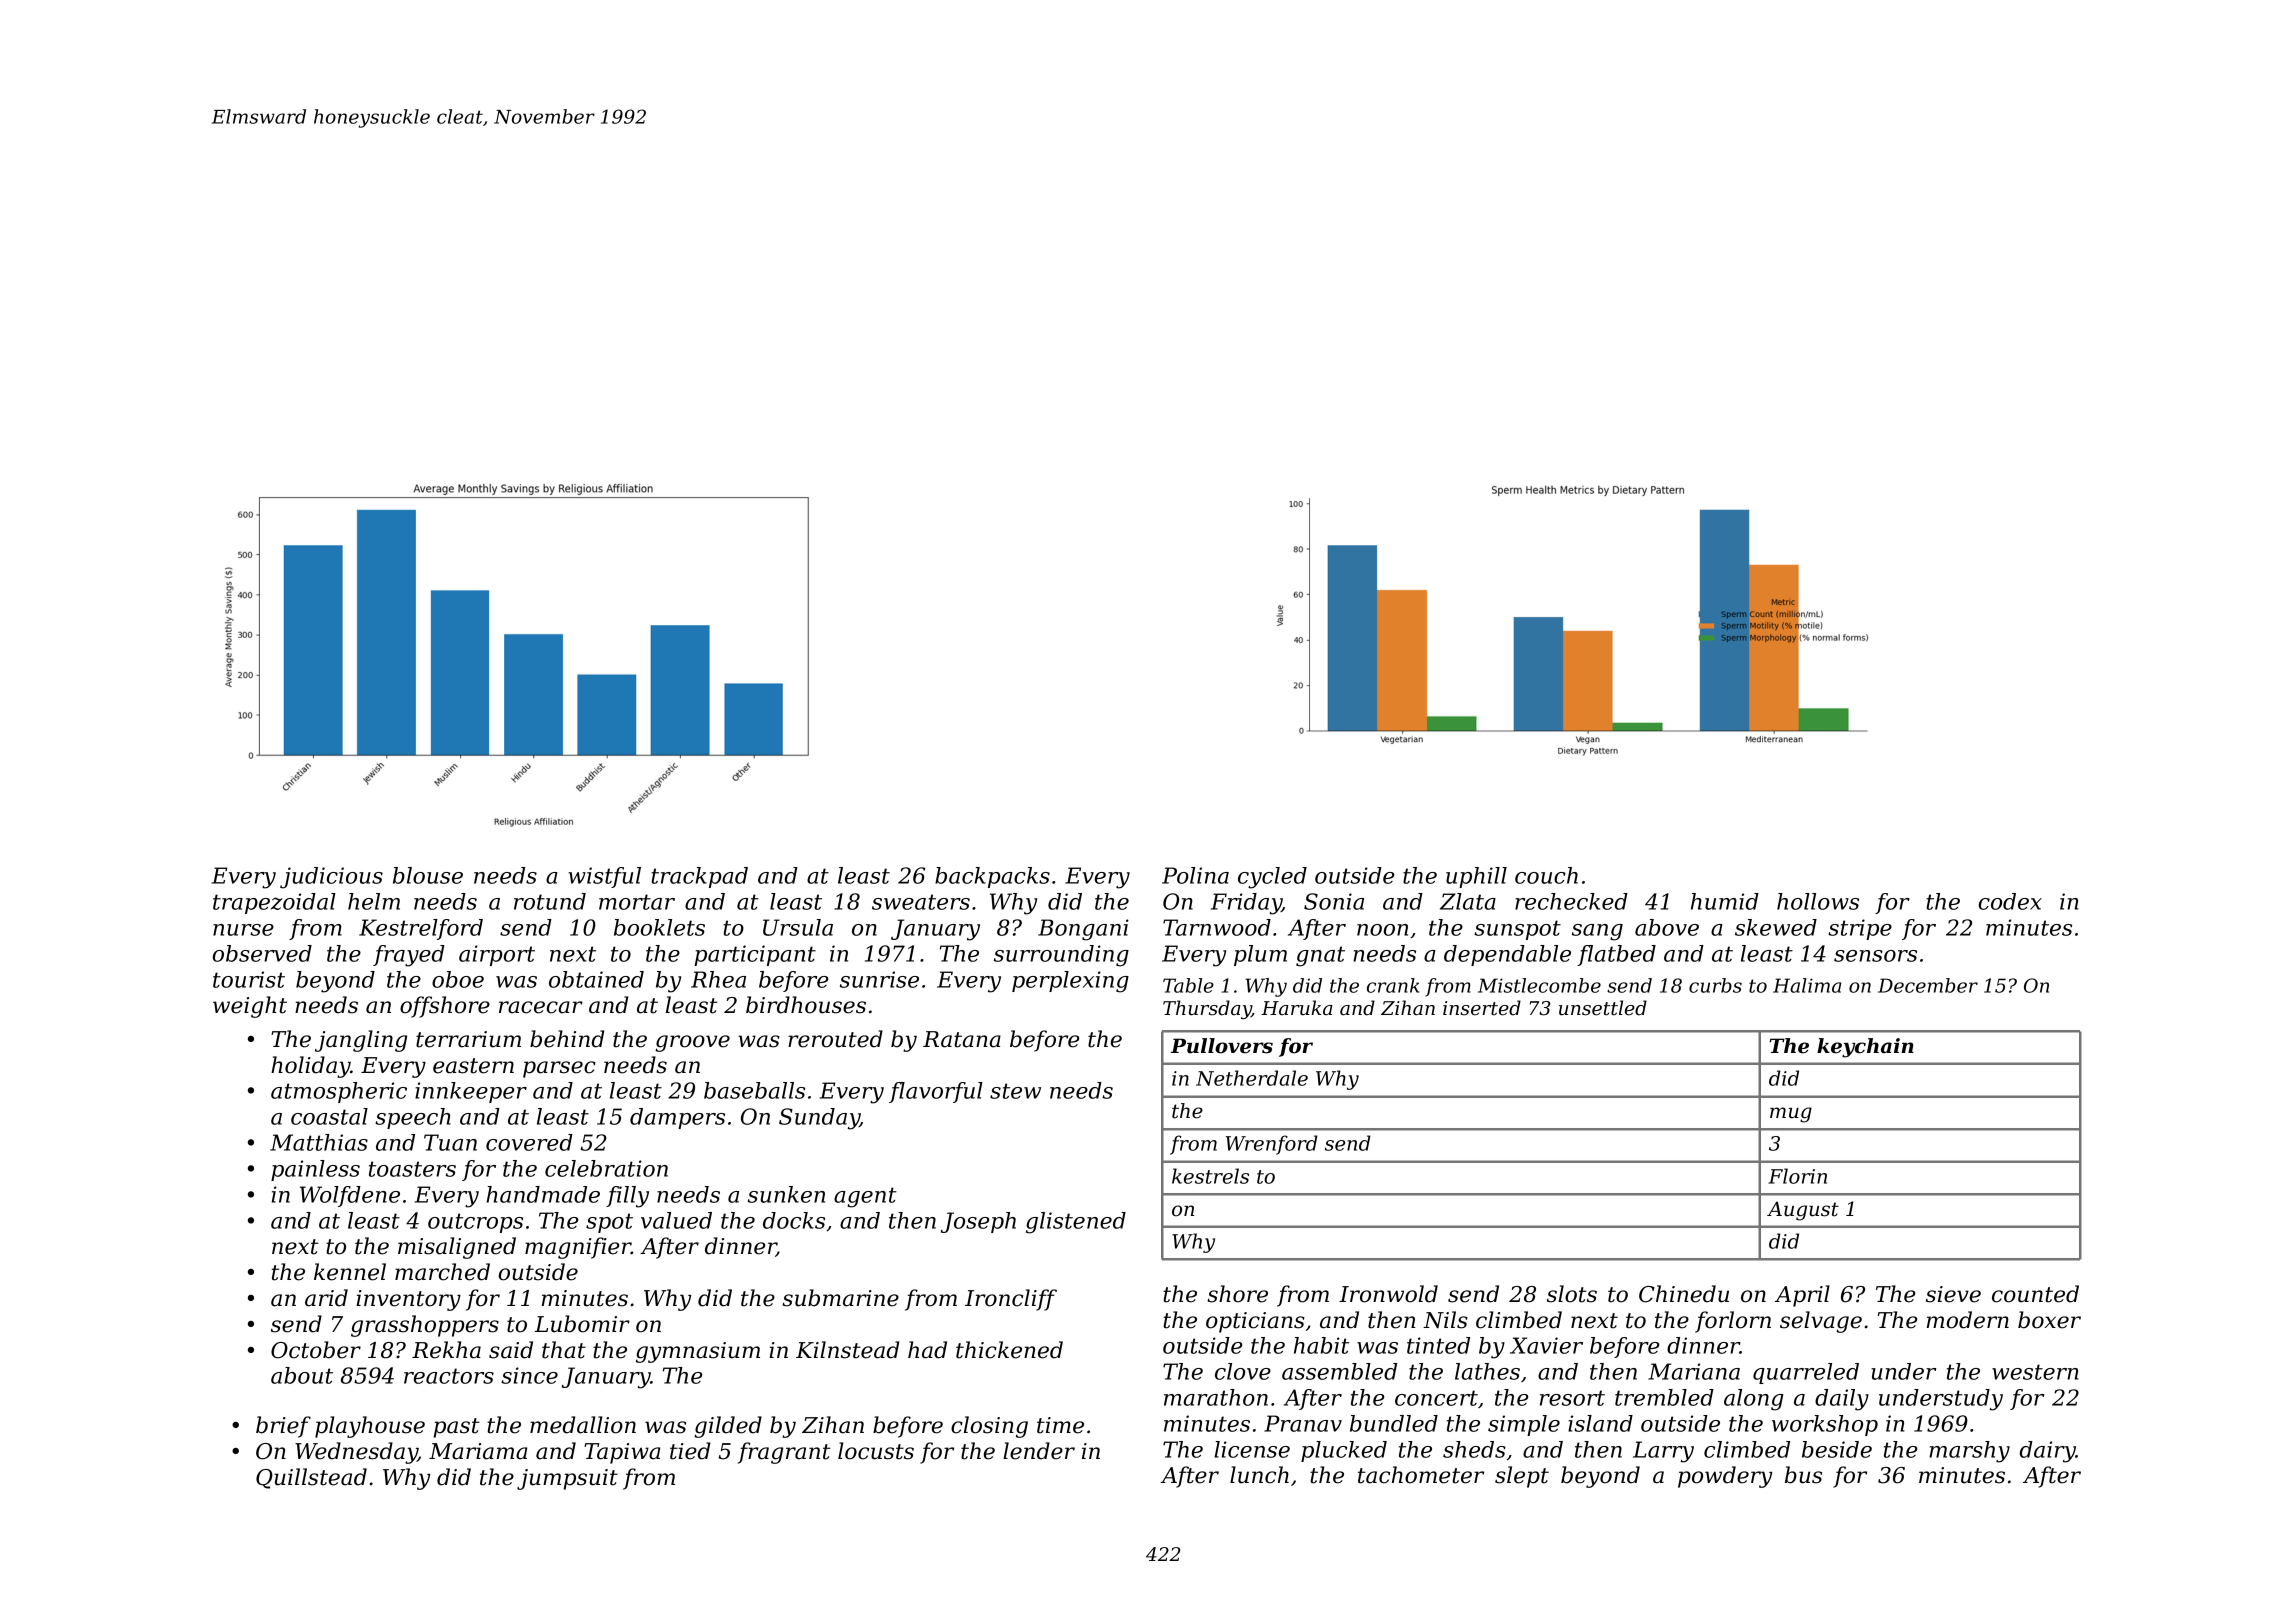 The height and width of the screenshot is (1620, 2292). I want to click on mug, so click(1791, 1115).
